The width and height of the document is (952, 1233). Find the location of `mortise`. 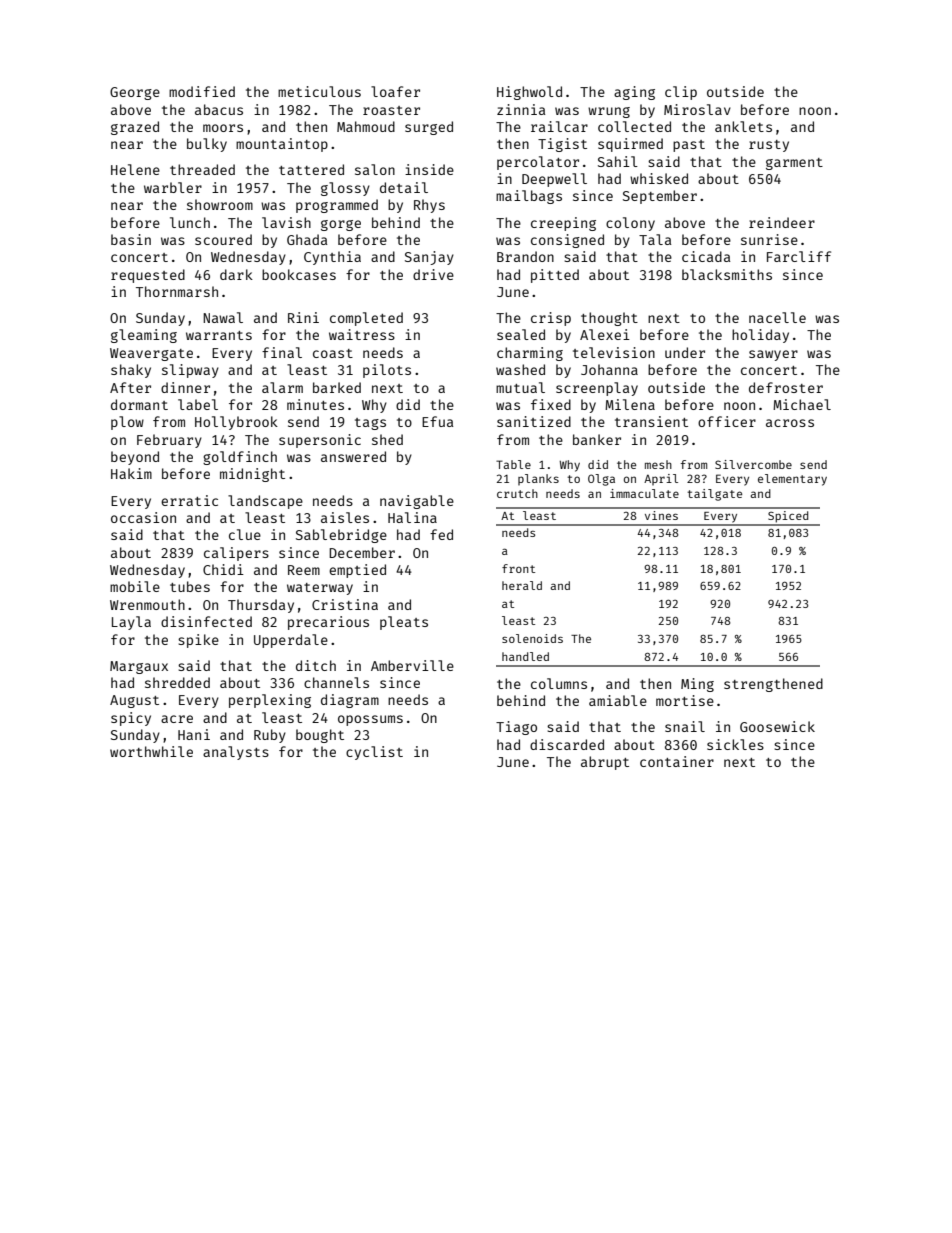

mortise is located at coordinates (685, 700).
